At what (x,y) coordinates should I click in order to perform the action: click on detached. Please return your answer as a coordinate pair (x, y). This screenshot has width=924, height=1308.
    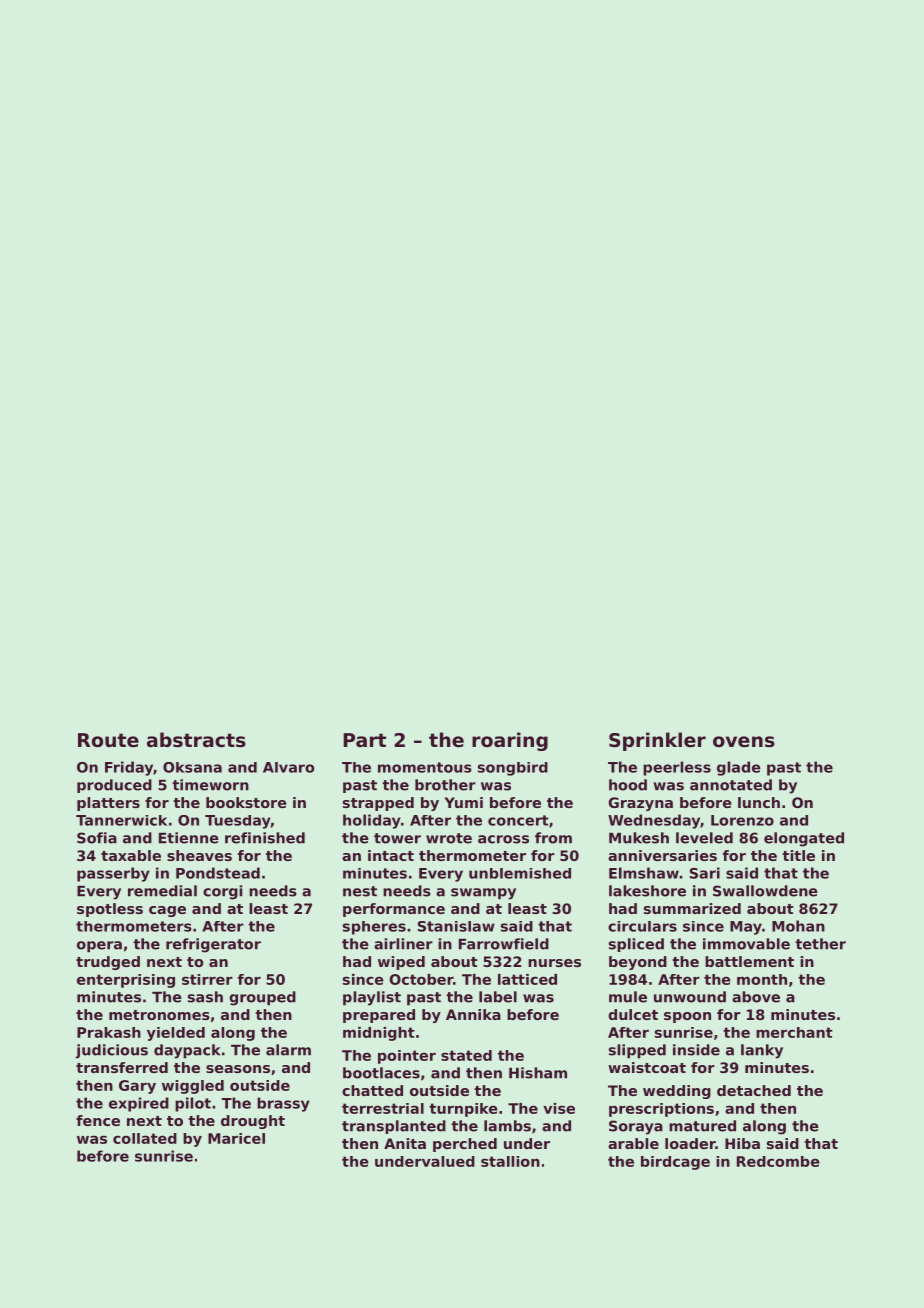
    Looking at the image, I should click on (754, 1090).
